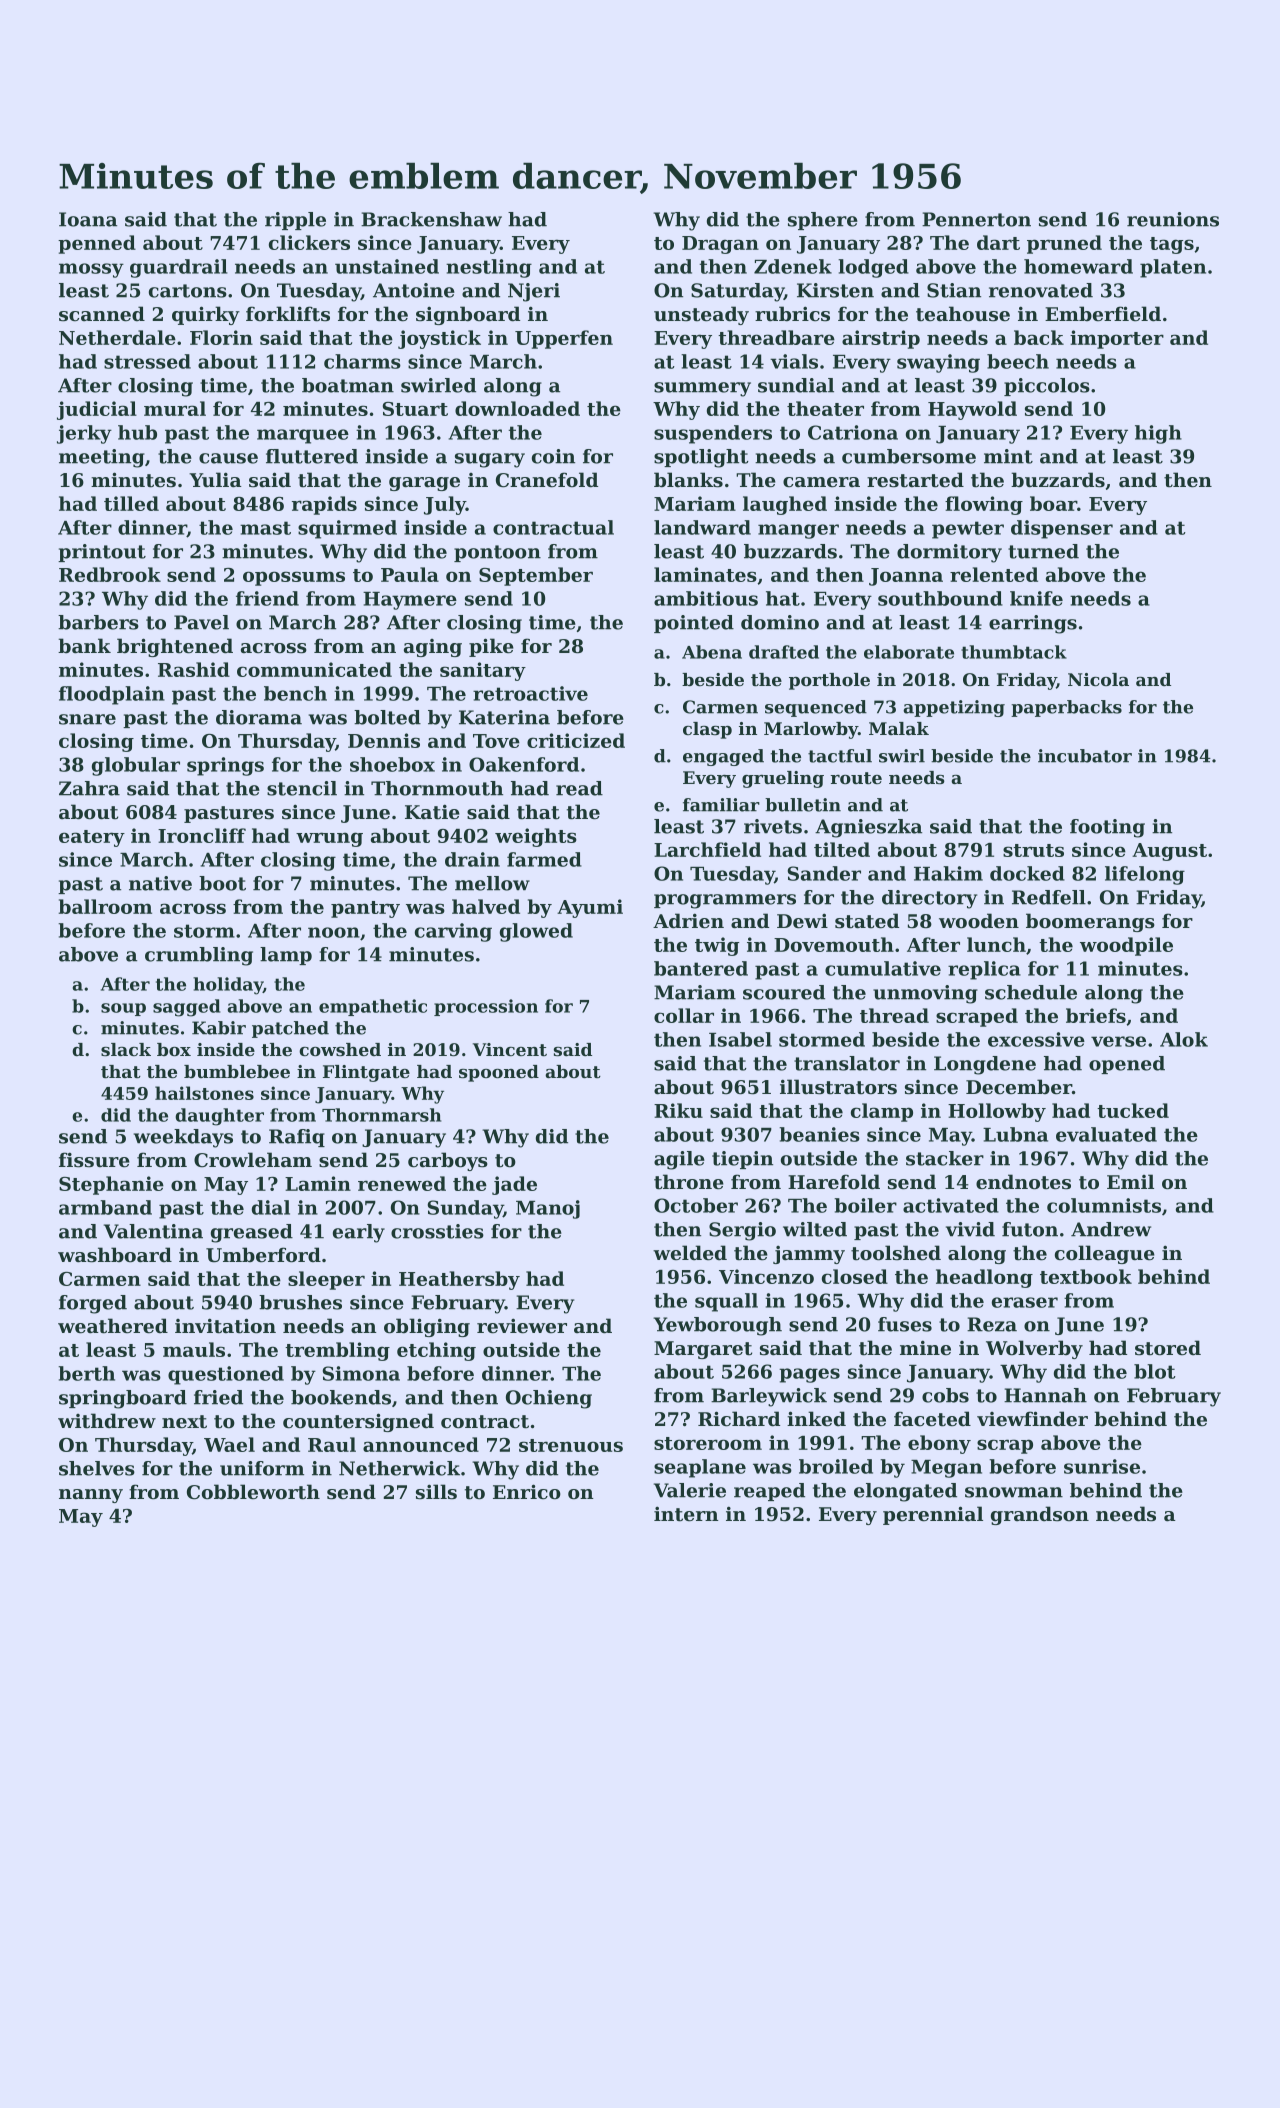 The image size is (1280, 2108). What do you see at coordinates (113, 1326) in the image?
I see `weathered` at bounding box center [113, 1326].
